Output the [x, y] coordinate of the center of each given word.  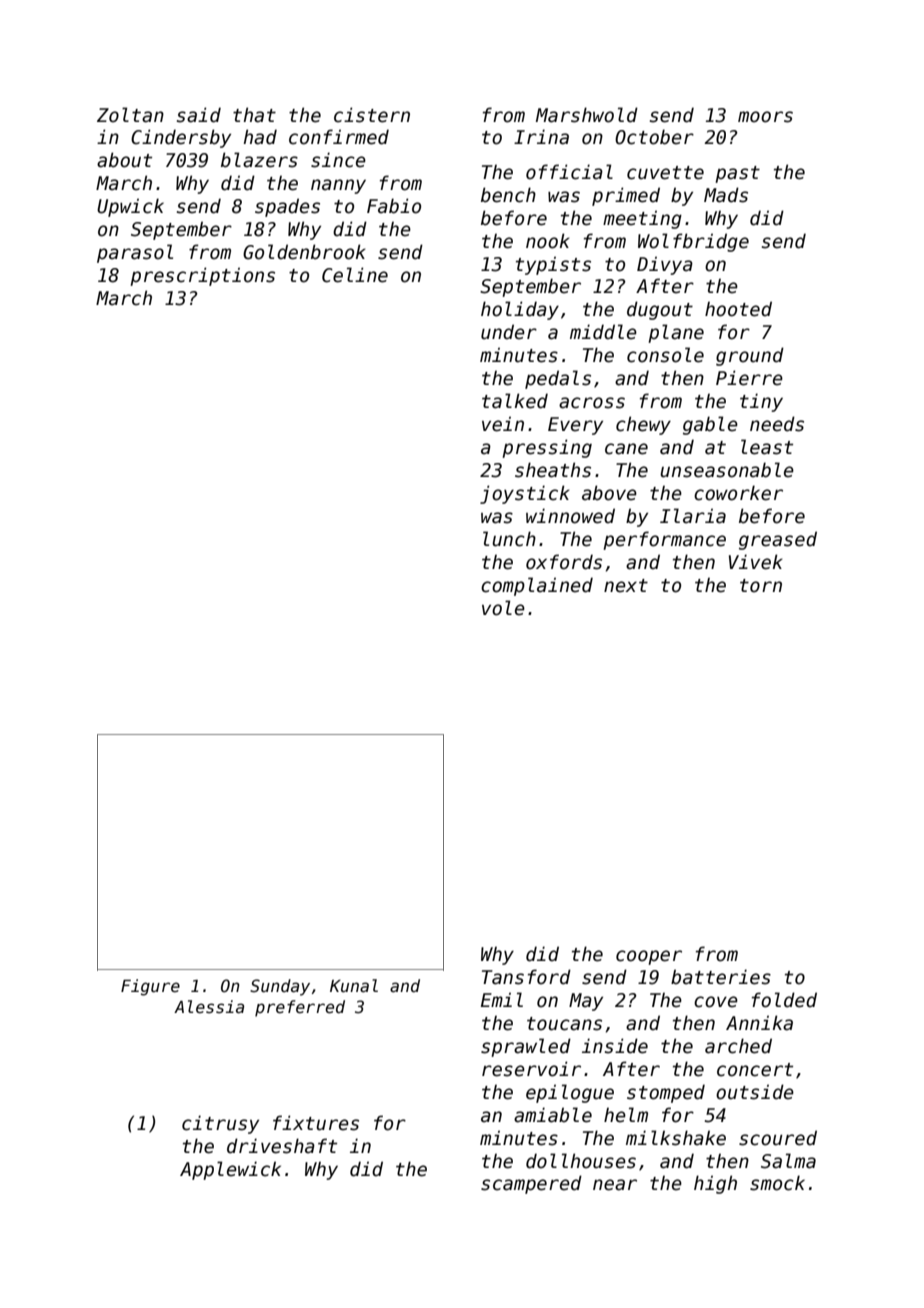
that [254, 115]
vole [503, 608]
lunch [509, 539]
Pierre [749, 378]
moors [765, 117]
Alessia [209, 1007]
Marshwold [587, 115]
